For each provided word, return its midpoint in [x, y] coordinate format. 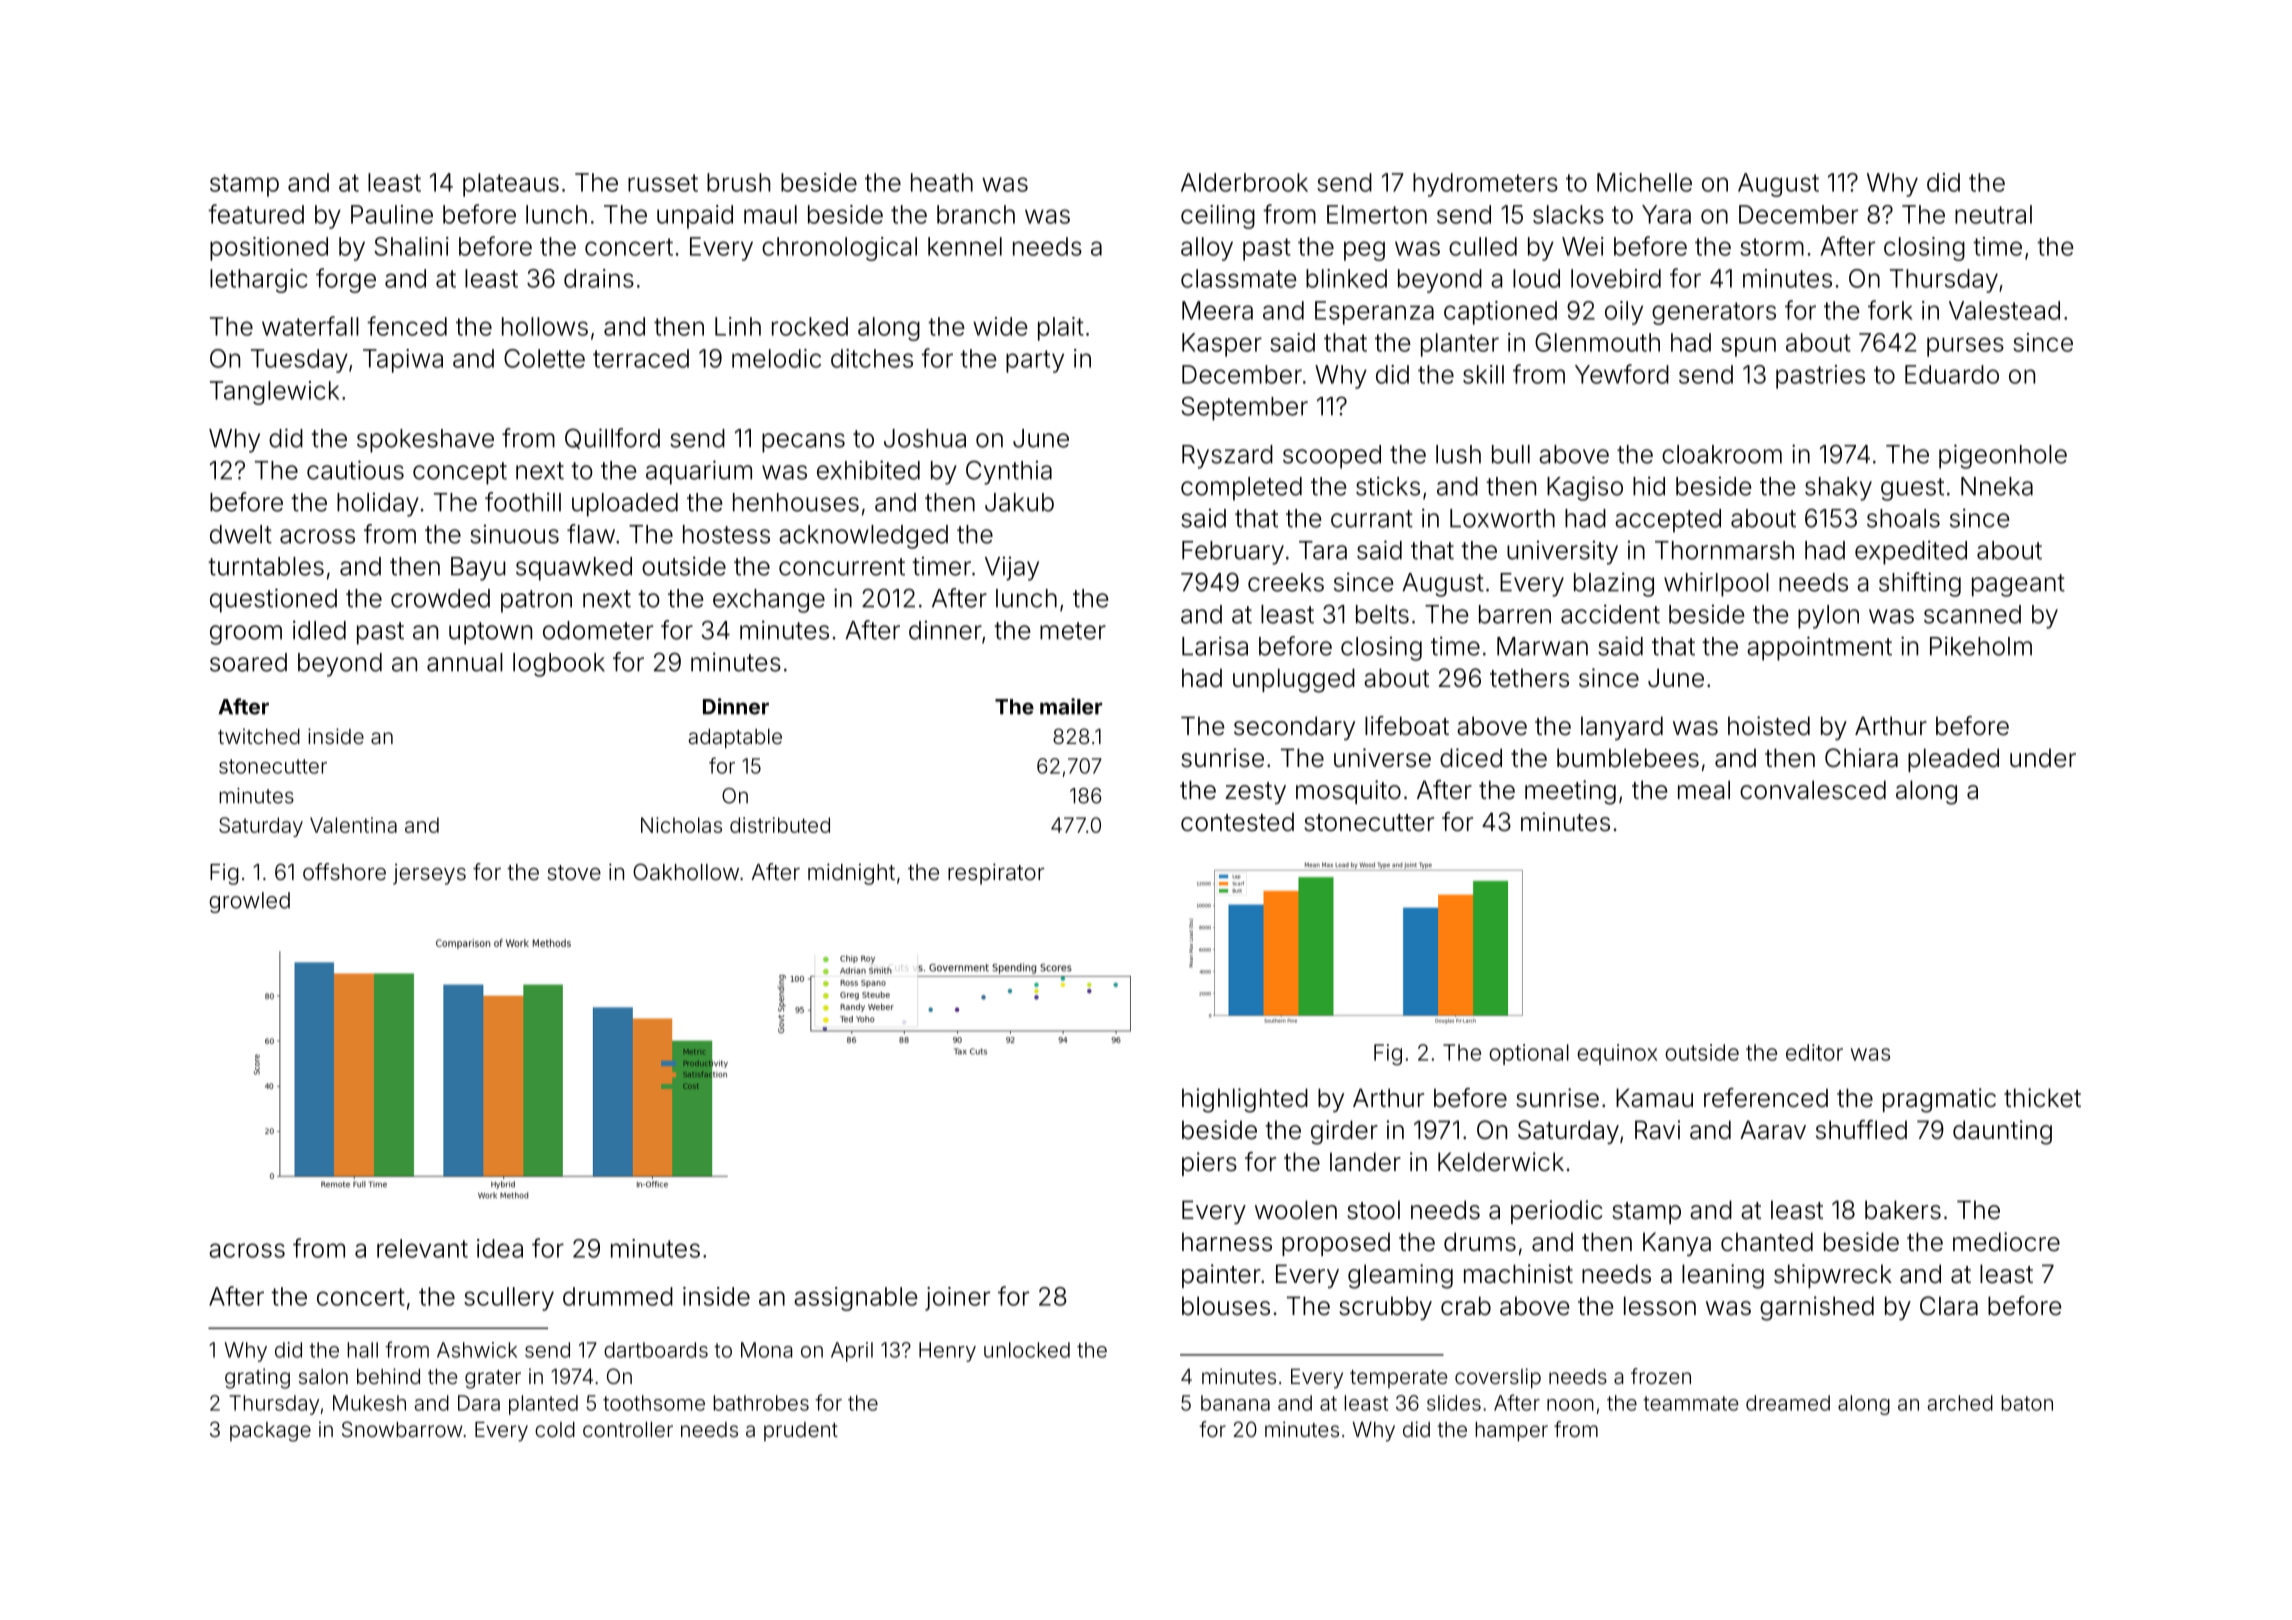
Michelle [1644, 182]
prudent [801, 1431]
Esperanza [1374, 313]
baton [2027, 1403]
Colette [544, 358]
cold [555, 1429]
